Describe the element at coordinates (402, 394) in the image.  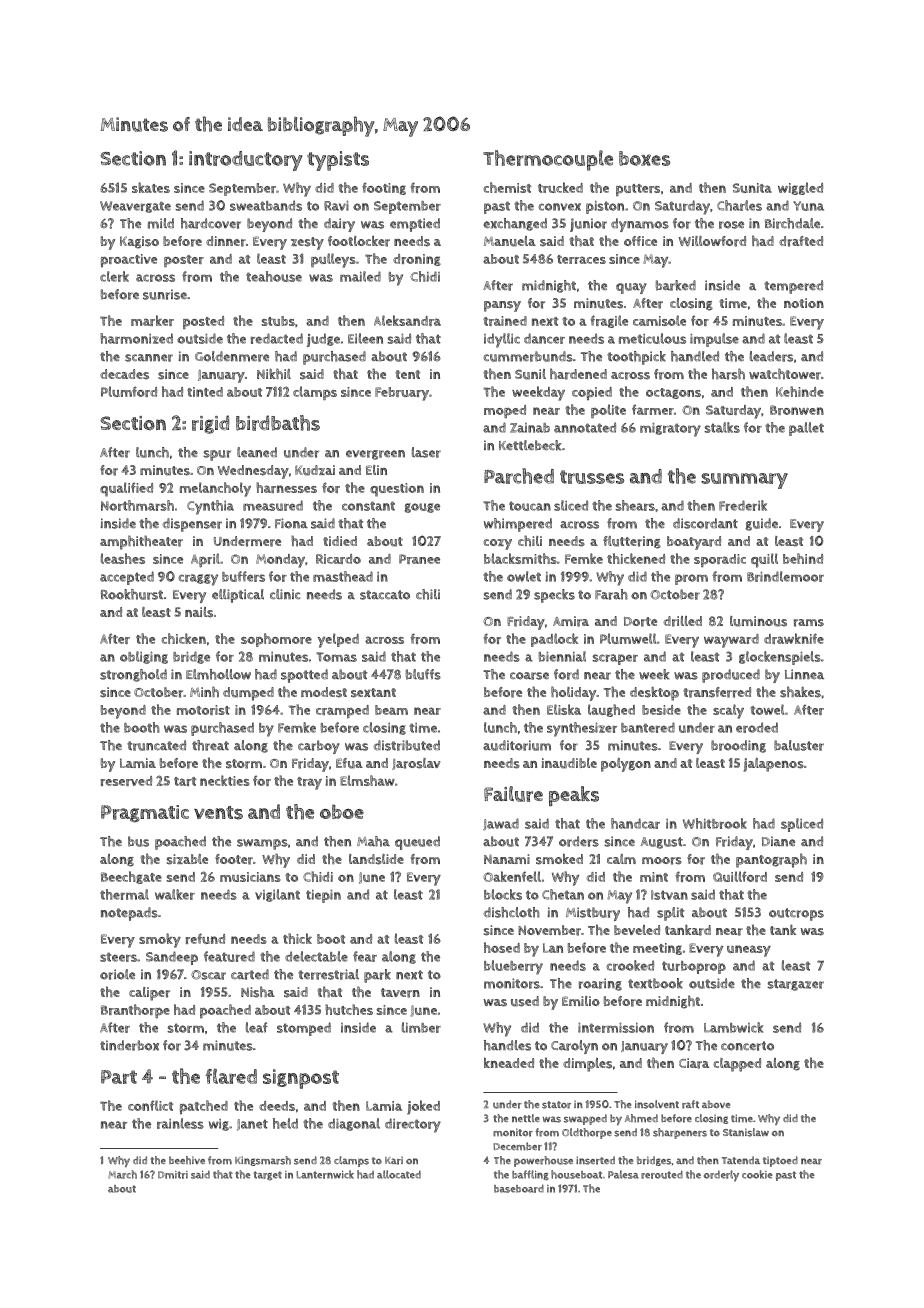
I see `February` at that location.
